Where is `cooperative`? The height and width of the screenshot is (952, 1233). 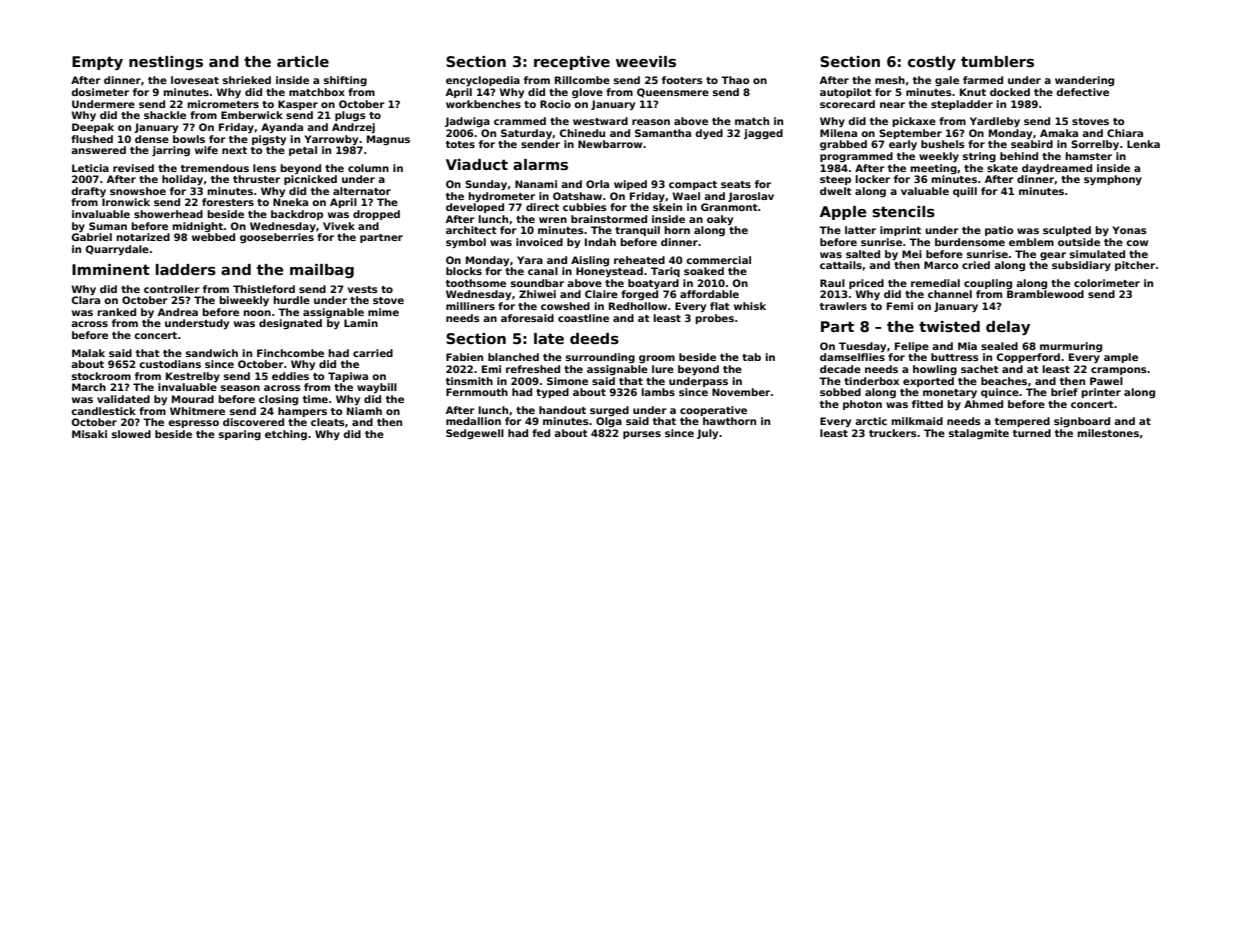
cooperative is located at coordinates (713, 411).
